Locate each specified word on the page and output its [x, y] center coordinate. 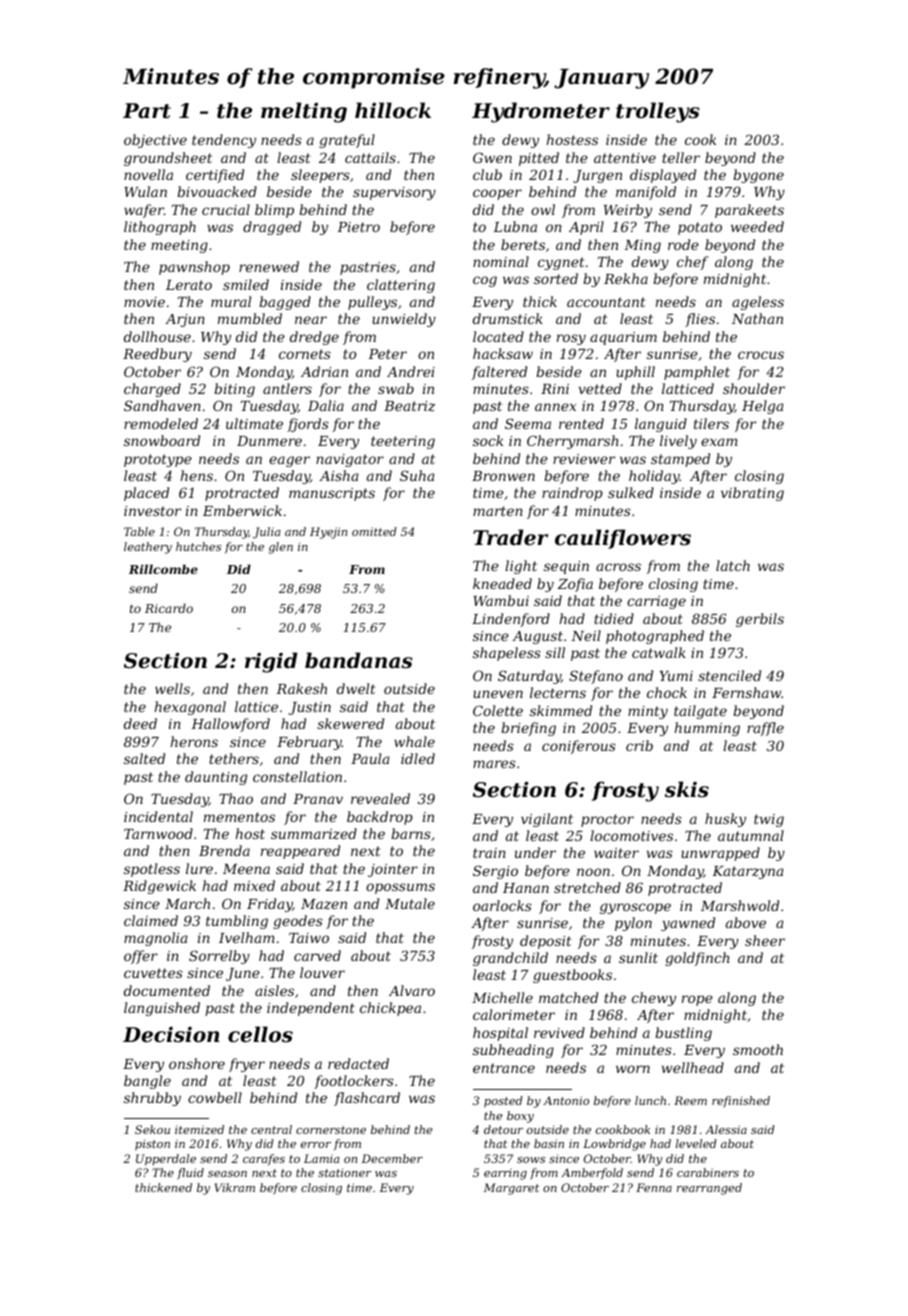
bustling [683, 1034]
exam [719, 442]
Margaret [511, 1189]
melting [304, 112]
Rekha [626, 278]
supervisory [394, 193]
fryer [247, 1065]
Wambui [501, 600]
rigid [271, 662]
